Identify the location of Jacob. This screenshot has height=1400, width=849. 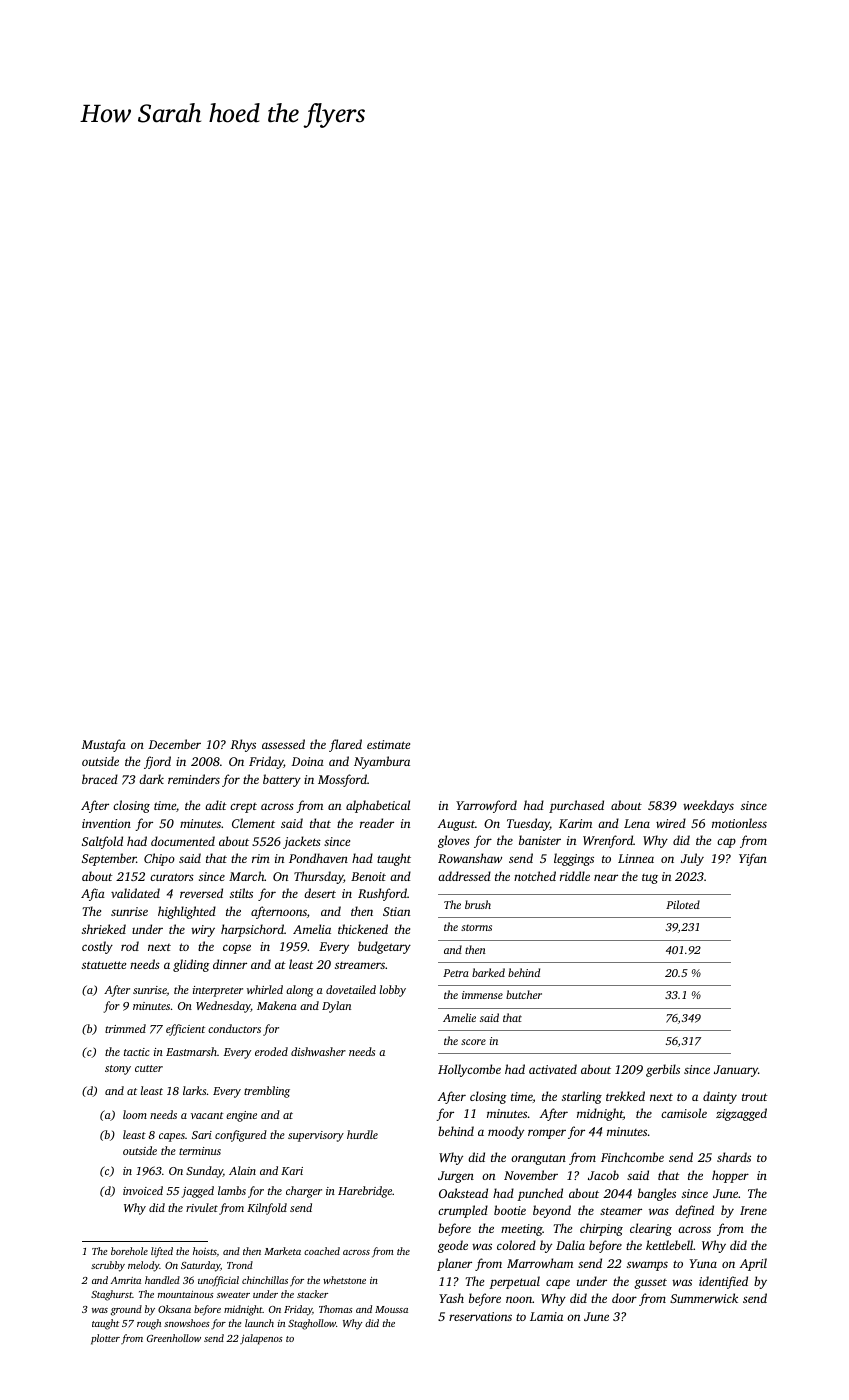
(603, 1175).
